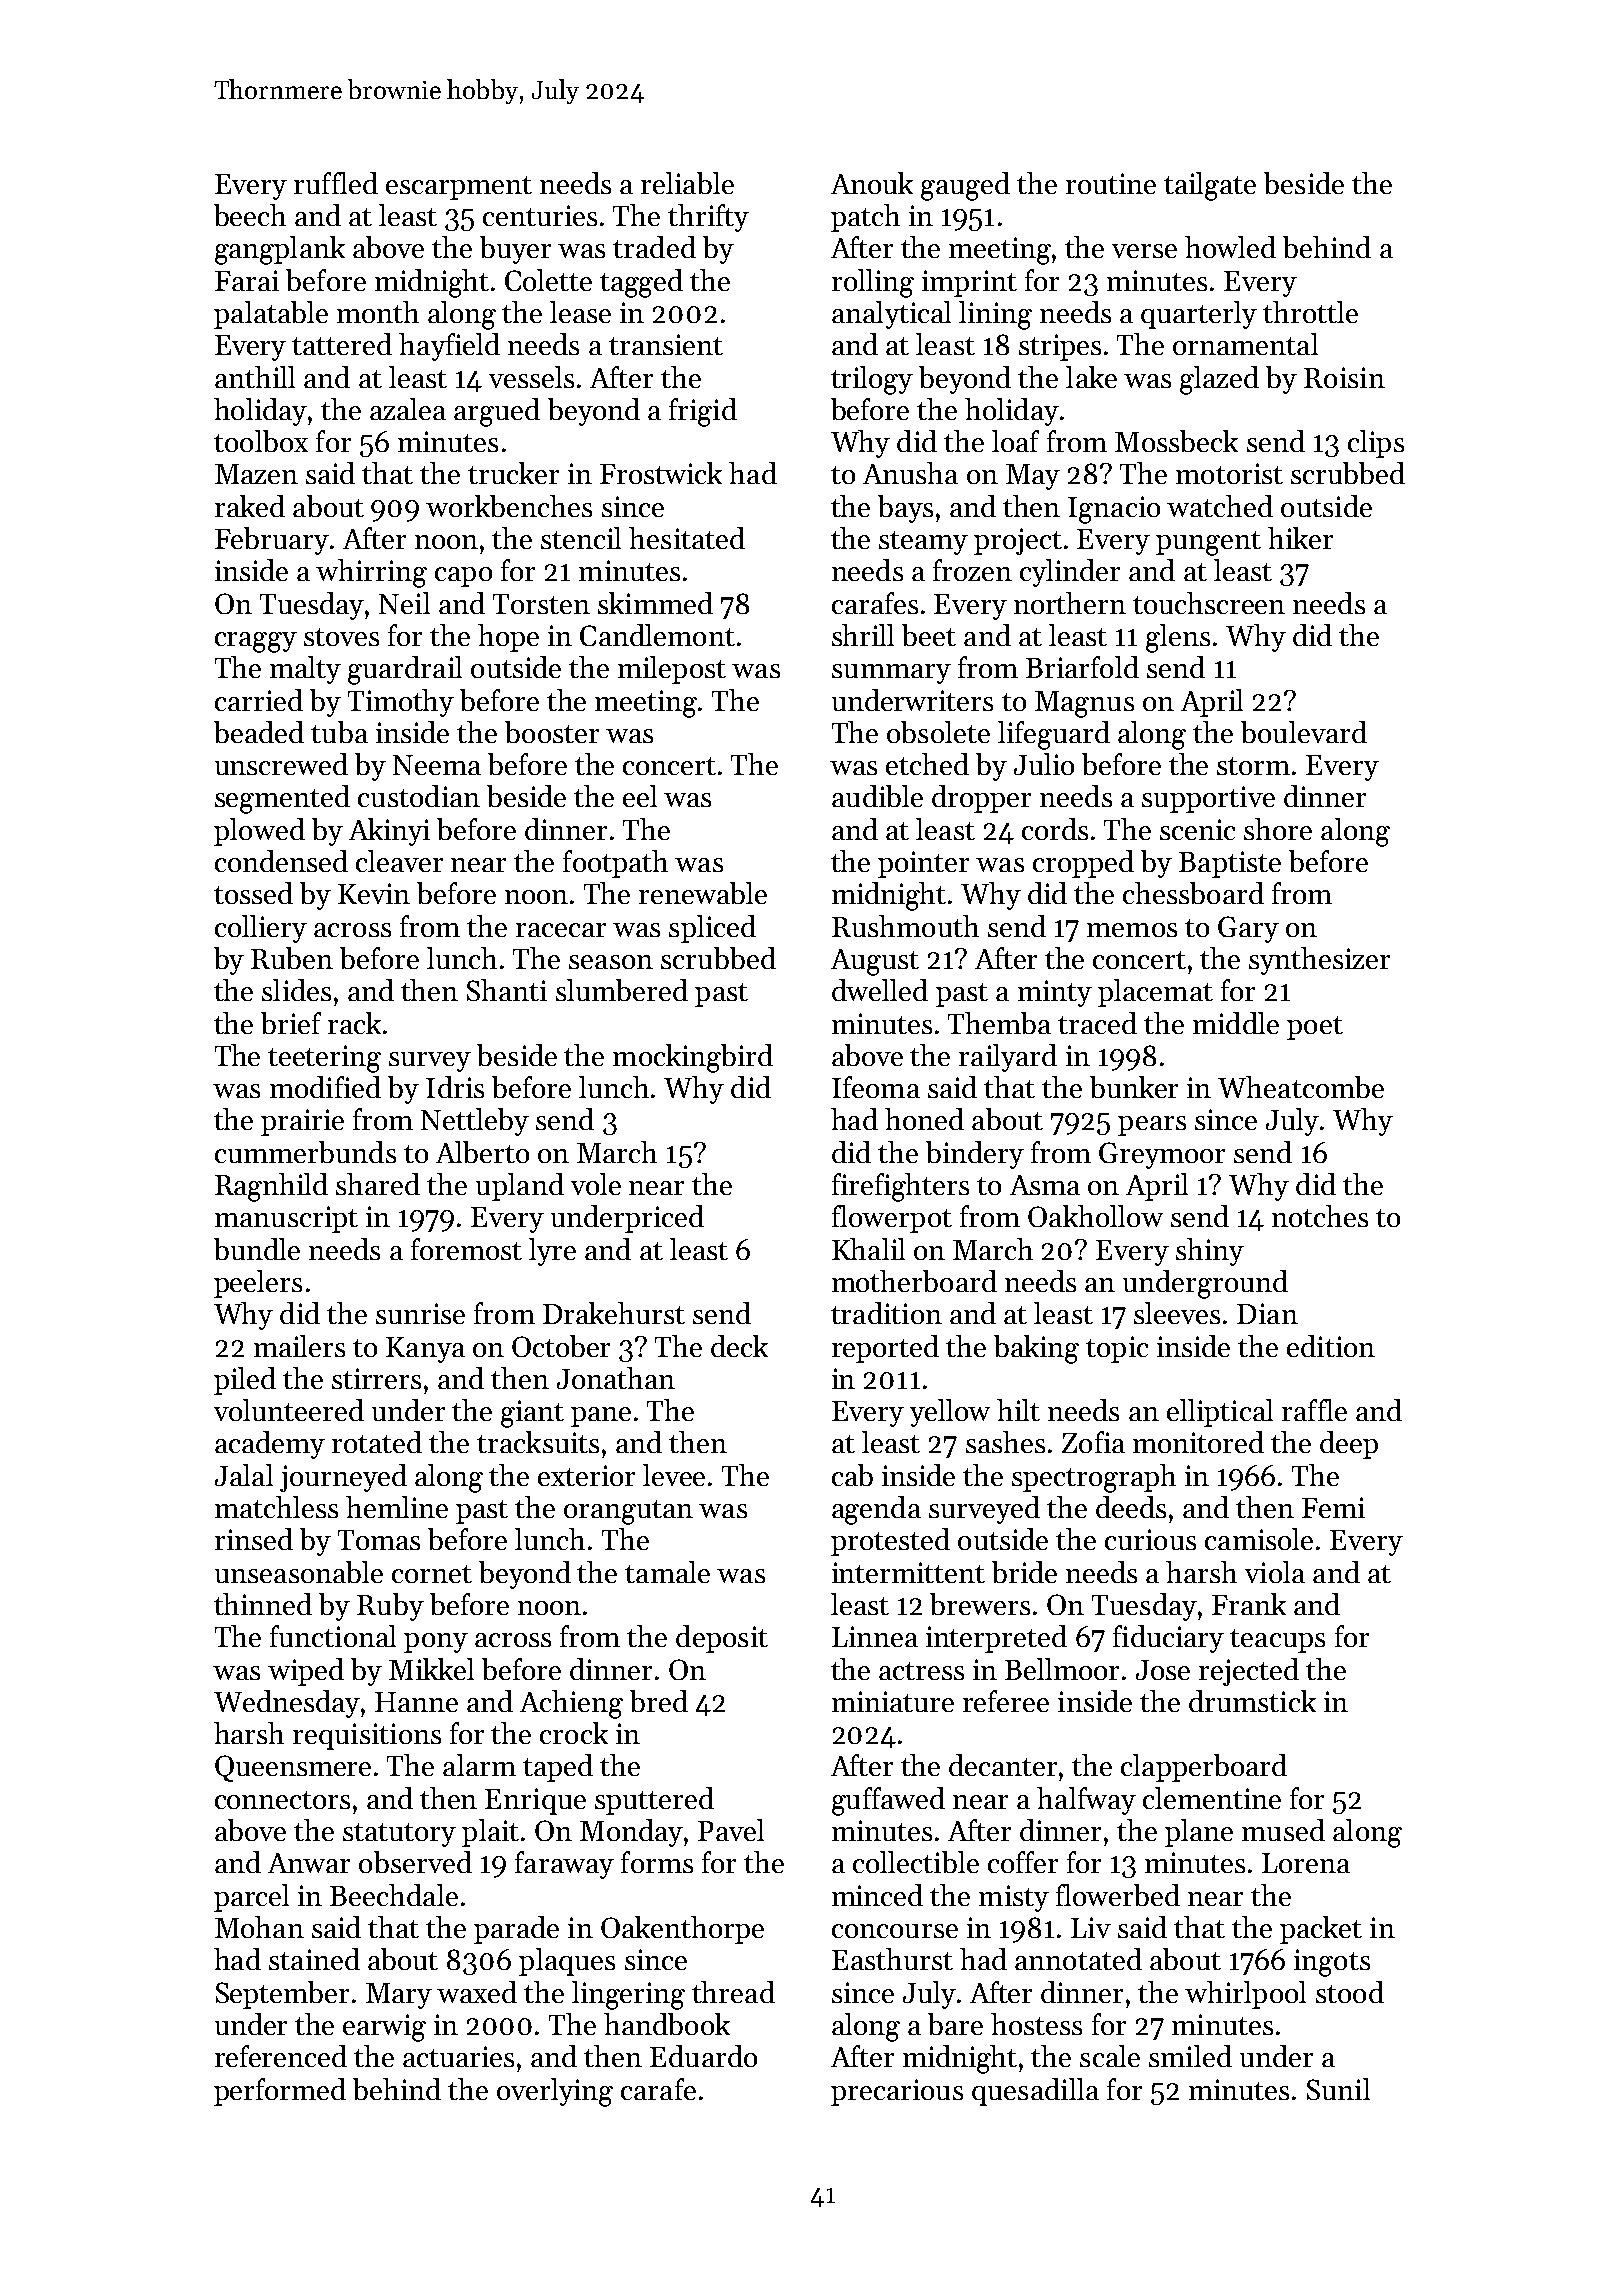  What do you see at coordinates (877, 796) in the screenshot?
I see `audible` at bounding box center [877, 796].
